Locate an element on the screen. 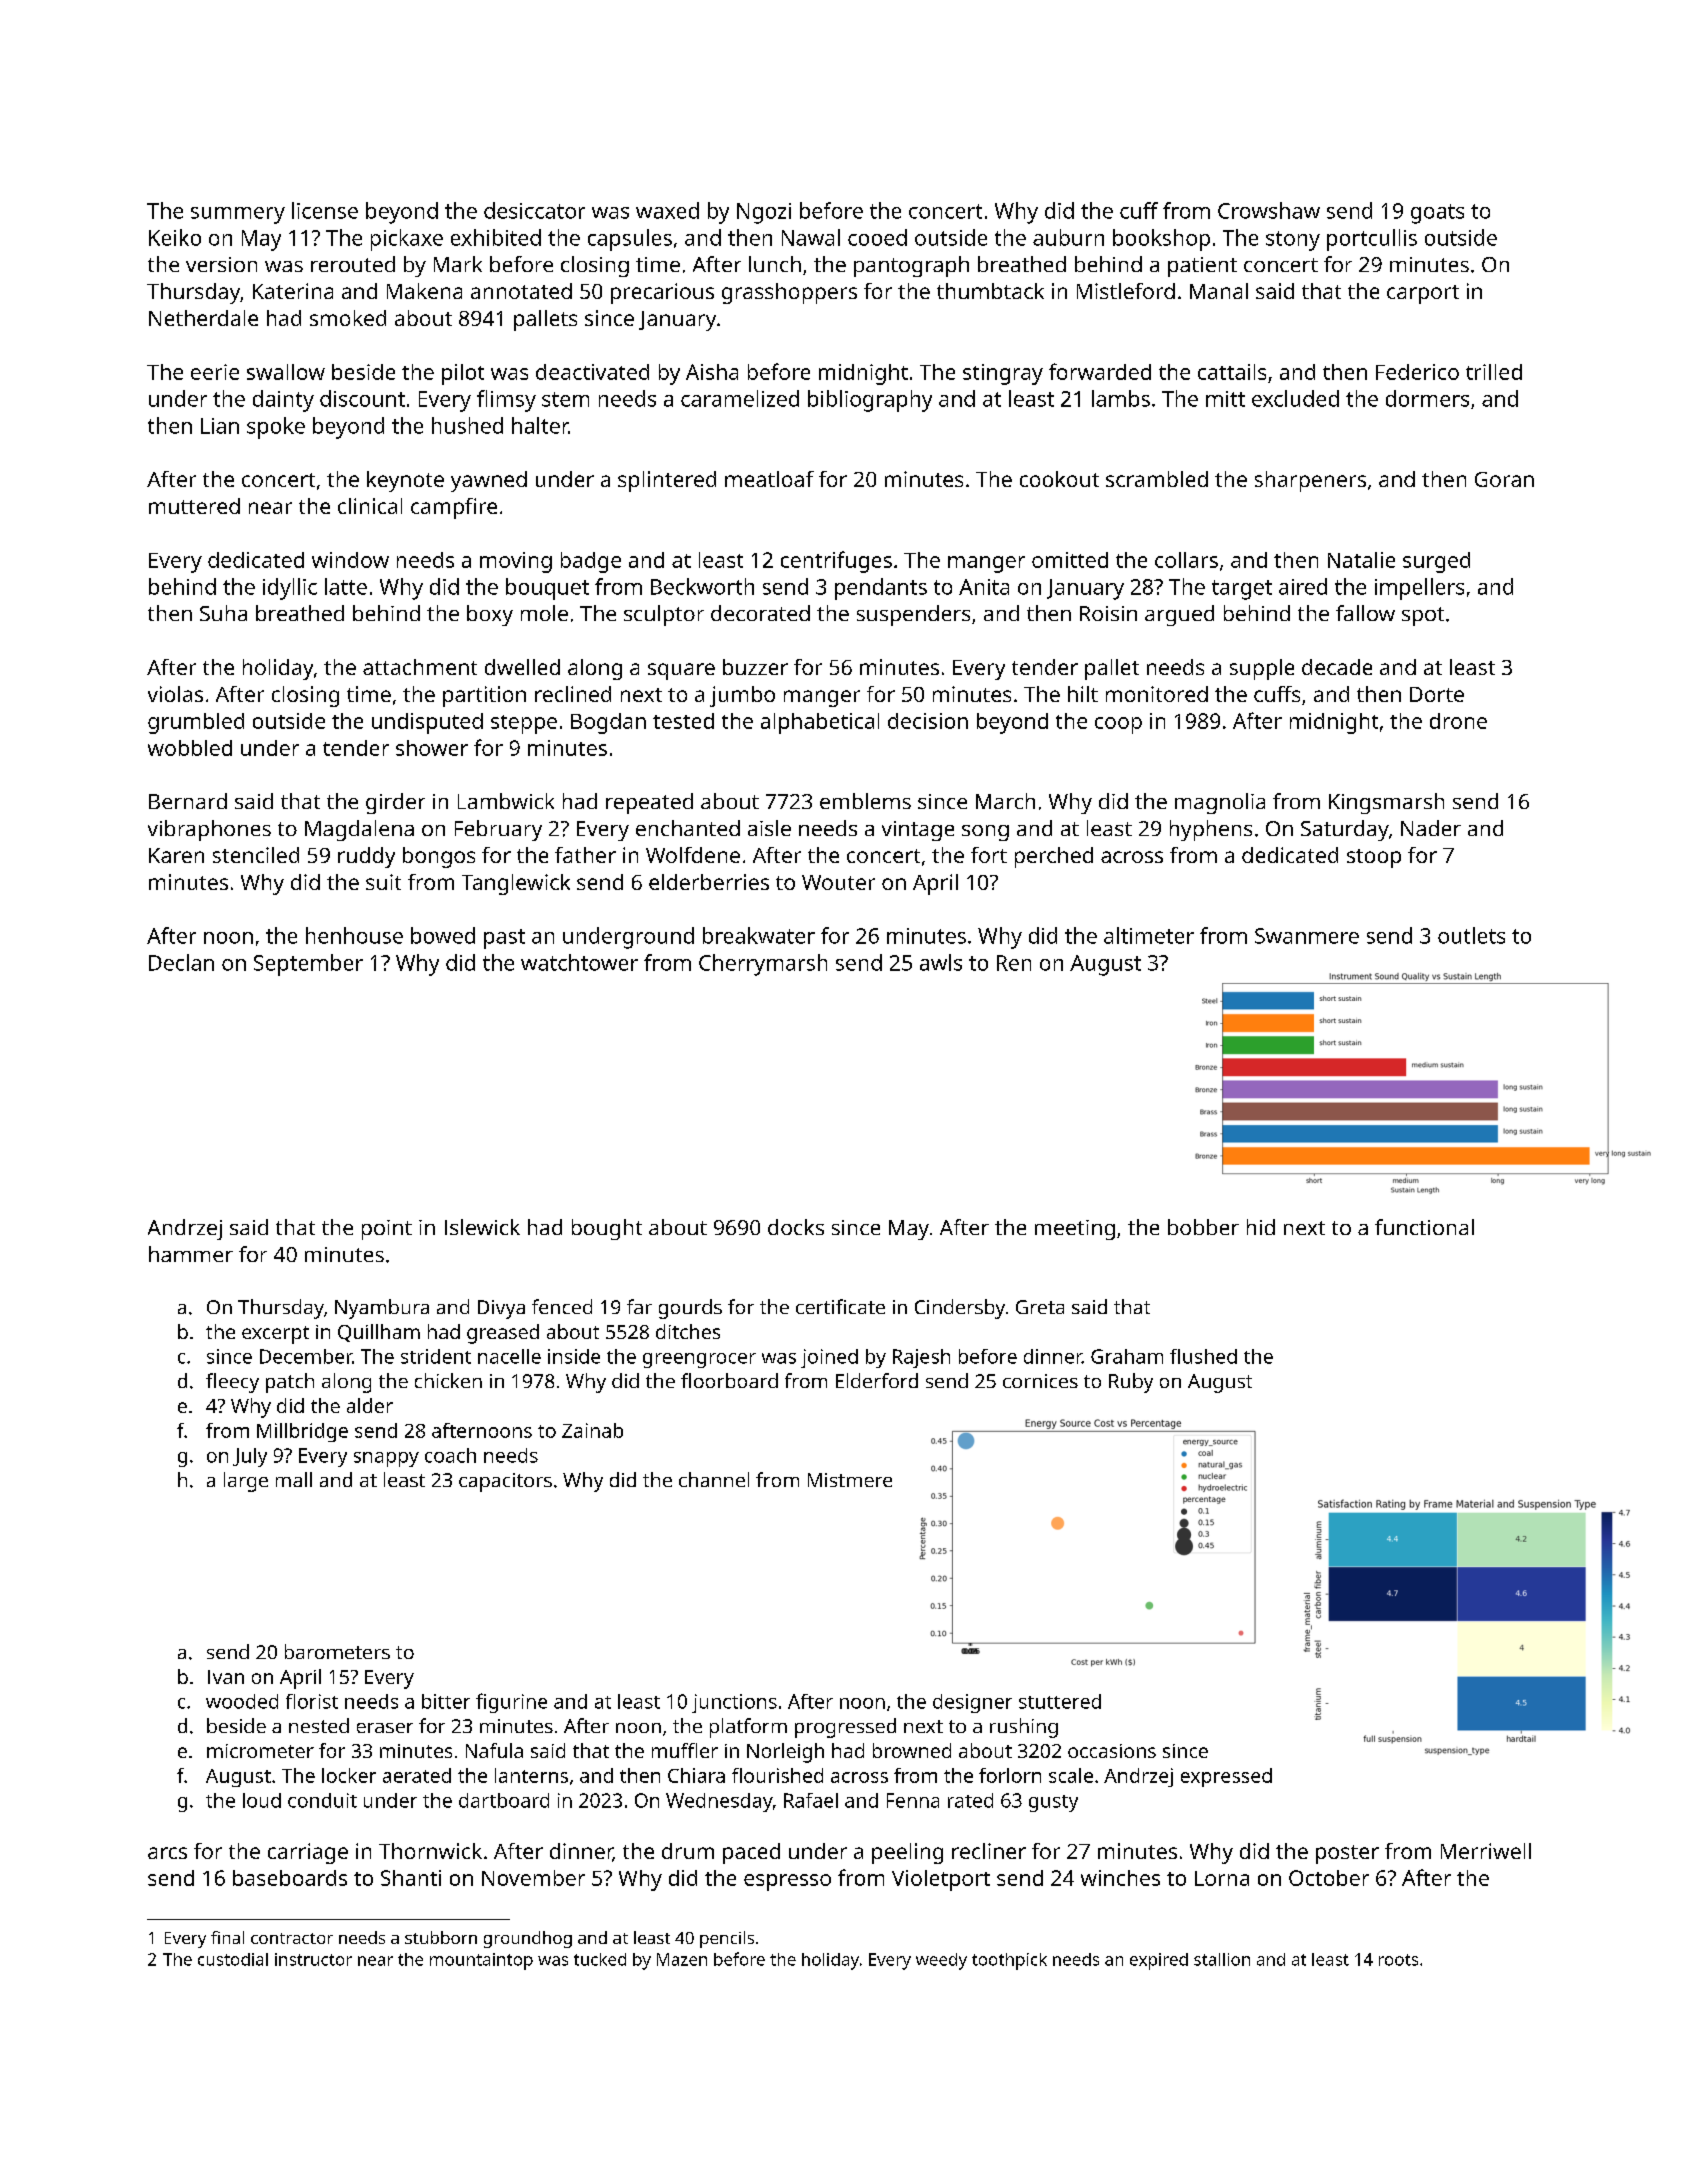  designer is located at coordinates (972, 1703).
